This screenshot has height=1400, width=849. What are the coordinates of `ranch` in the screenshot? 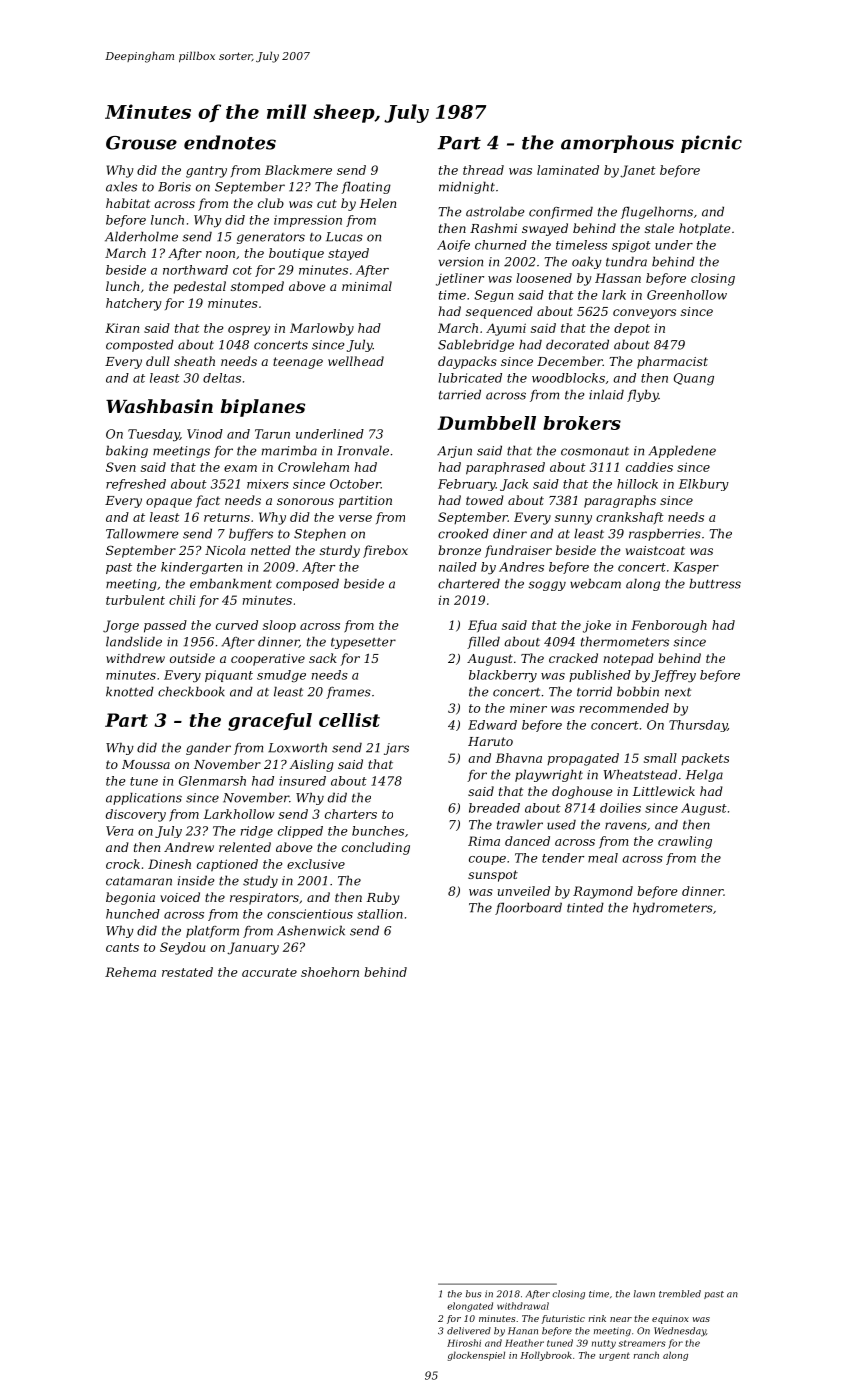 It's located at (646, 1355).
